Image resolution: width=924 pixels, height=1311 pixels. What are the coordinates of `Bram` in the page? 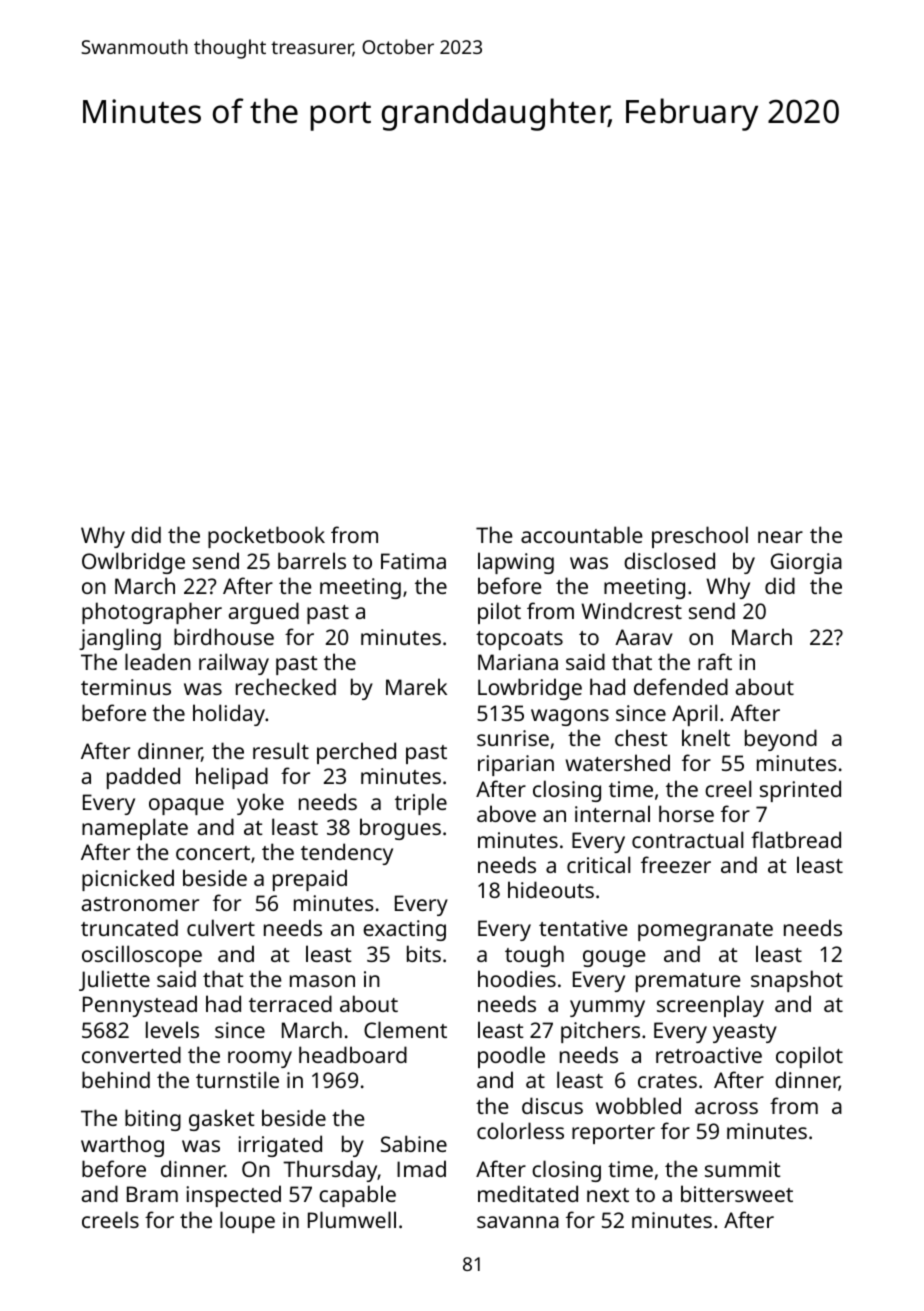 It's located at (152, 1194).
